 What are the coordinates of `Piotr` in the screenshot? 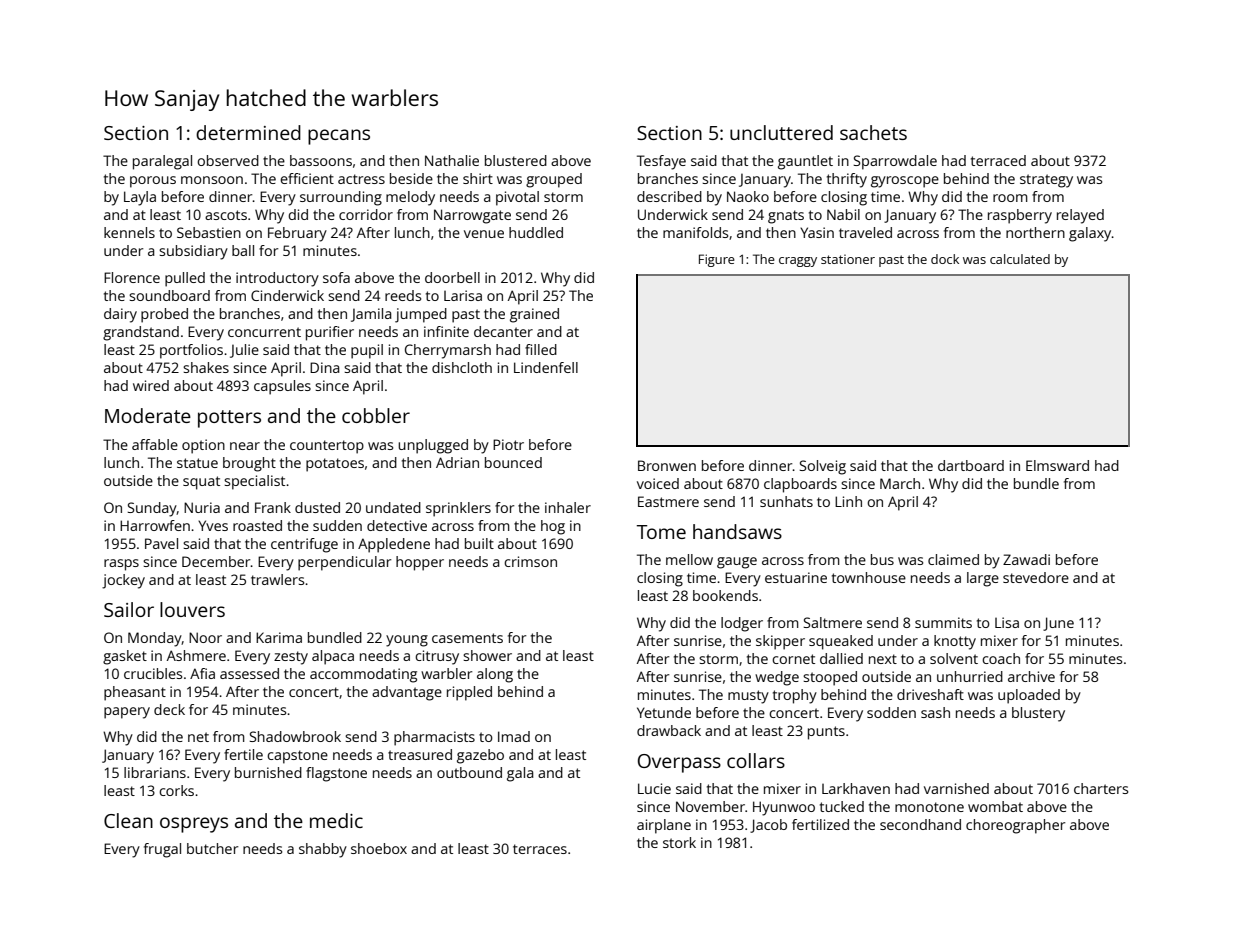 It's located at (508, 444).
